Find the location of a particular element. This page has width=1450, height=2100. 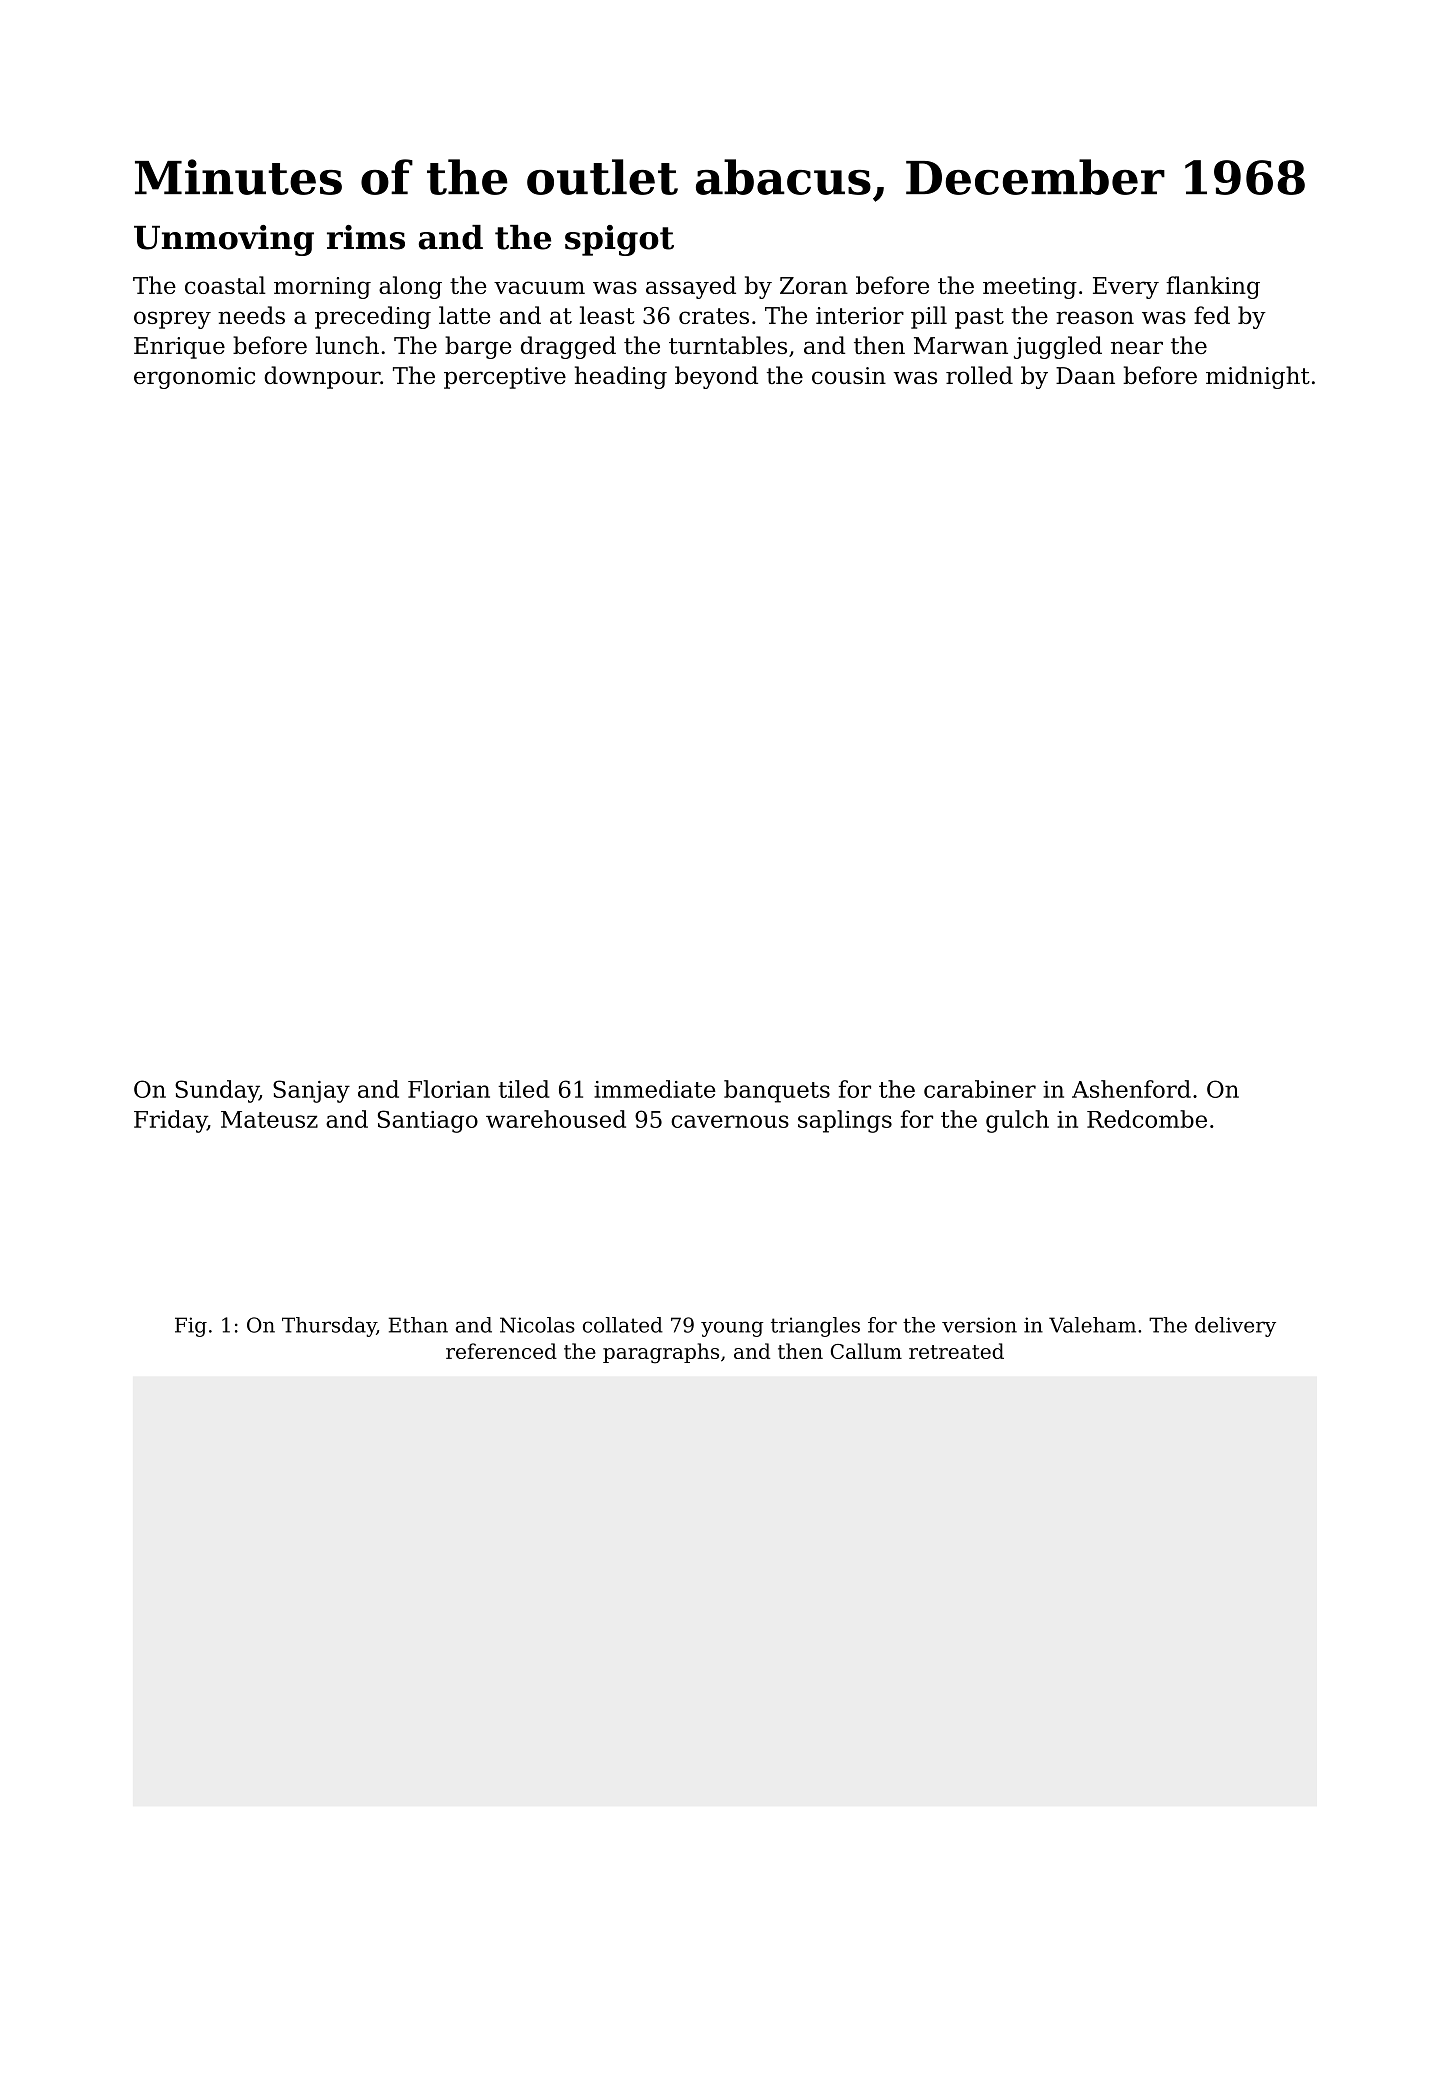

banquets is located at coordinates (777, 1091).
